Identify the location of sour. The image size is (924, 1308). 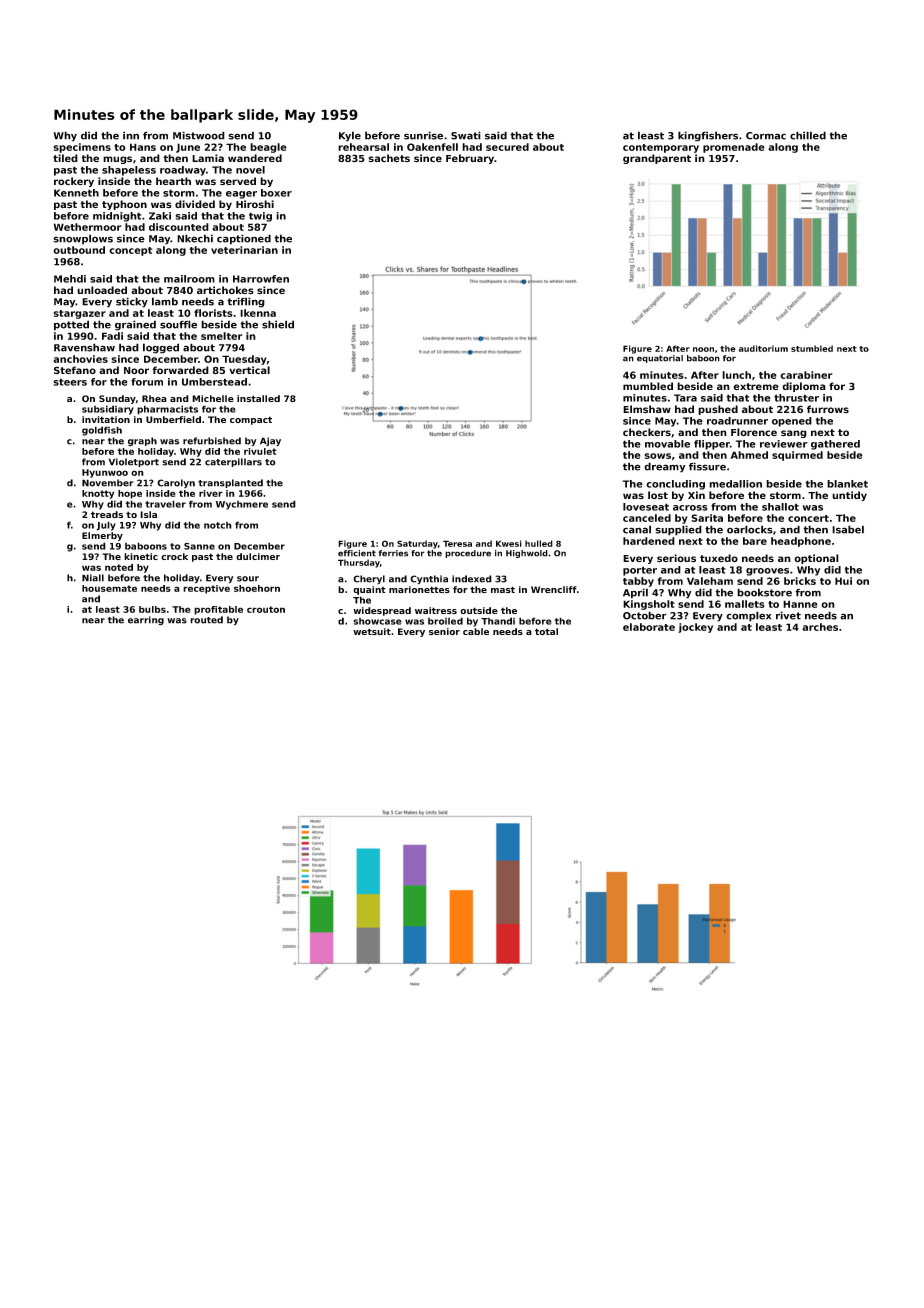
(248, 579).
